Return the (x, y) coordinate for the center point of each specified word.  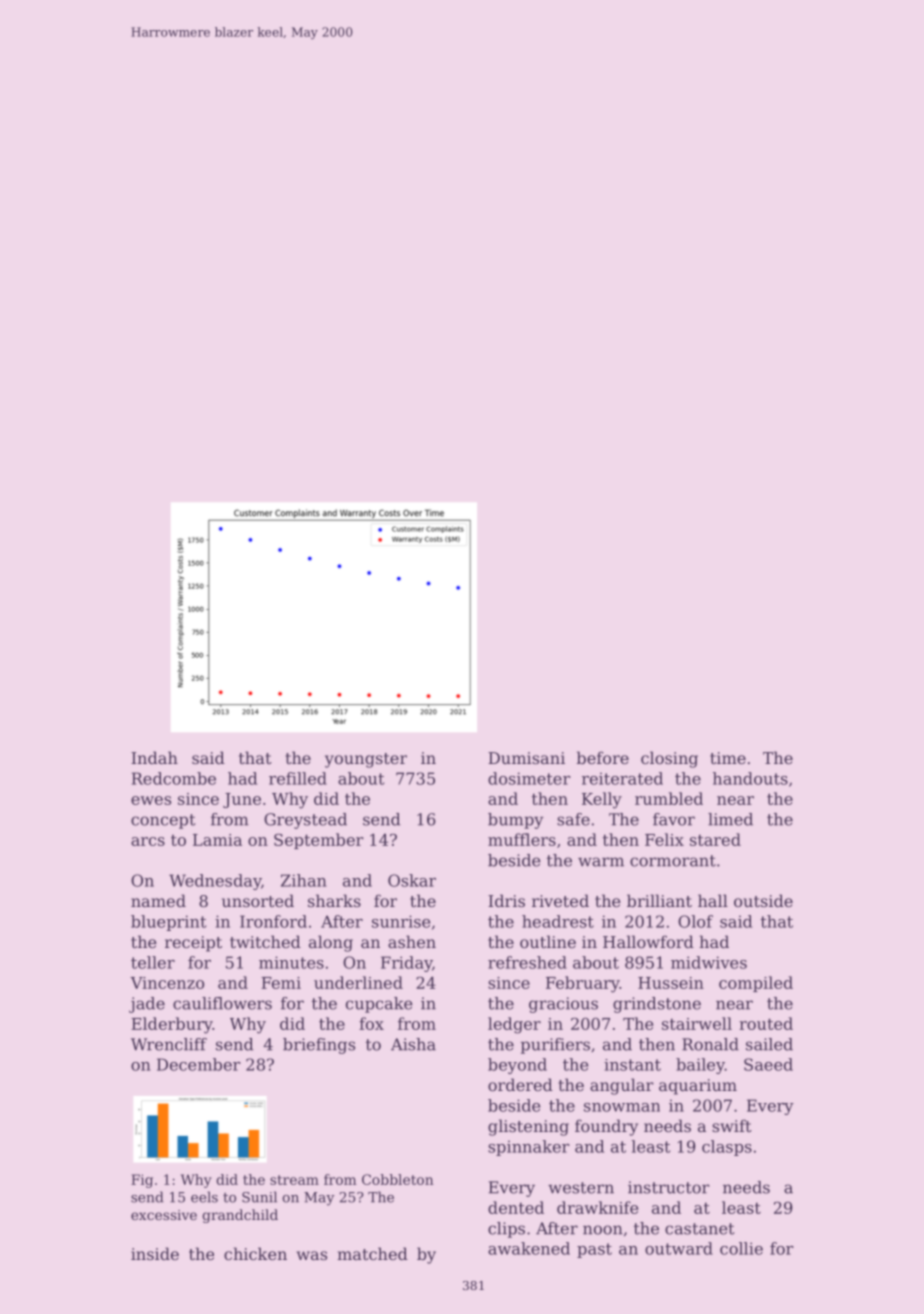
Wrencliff (169, 1044)
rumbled (669, 798)
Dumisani (526, 758)
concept (163, 821)
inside (155, 1253)
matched (372, 1253)
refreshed (527, 962)
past (594, 1250)
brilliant (659, 900)
